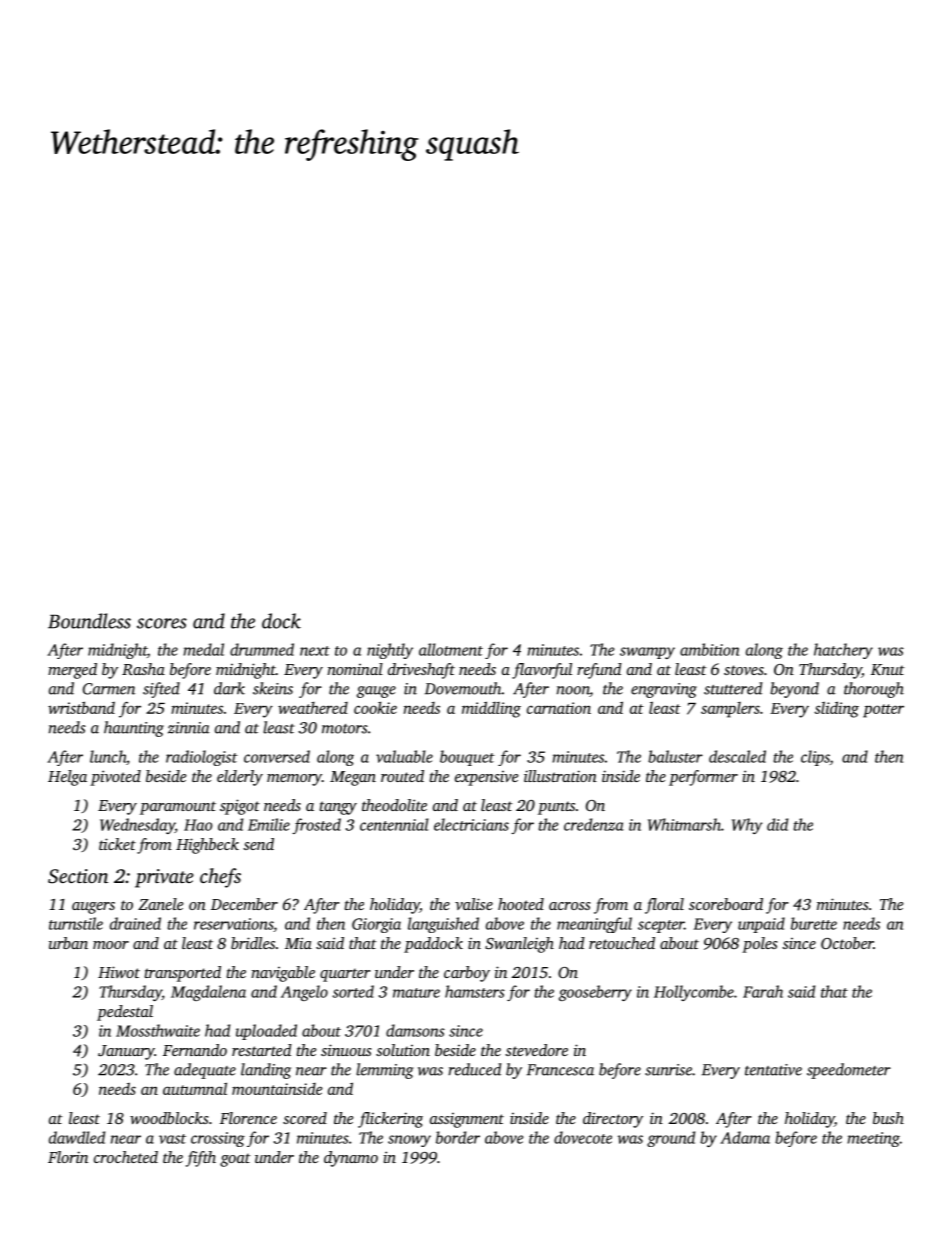  Describe the element at coordinates (888, 669) in the document. I see `Knut` at that location.
